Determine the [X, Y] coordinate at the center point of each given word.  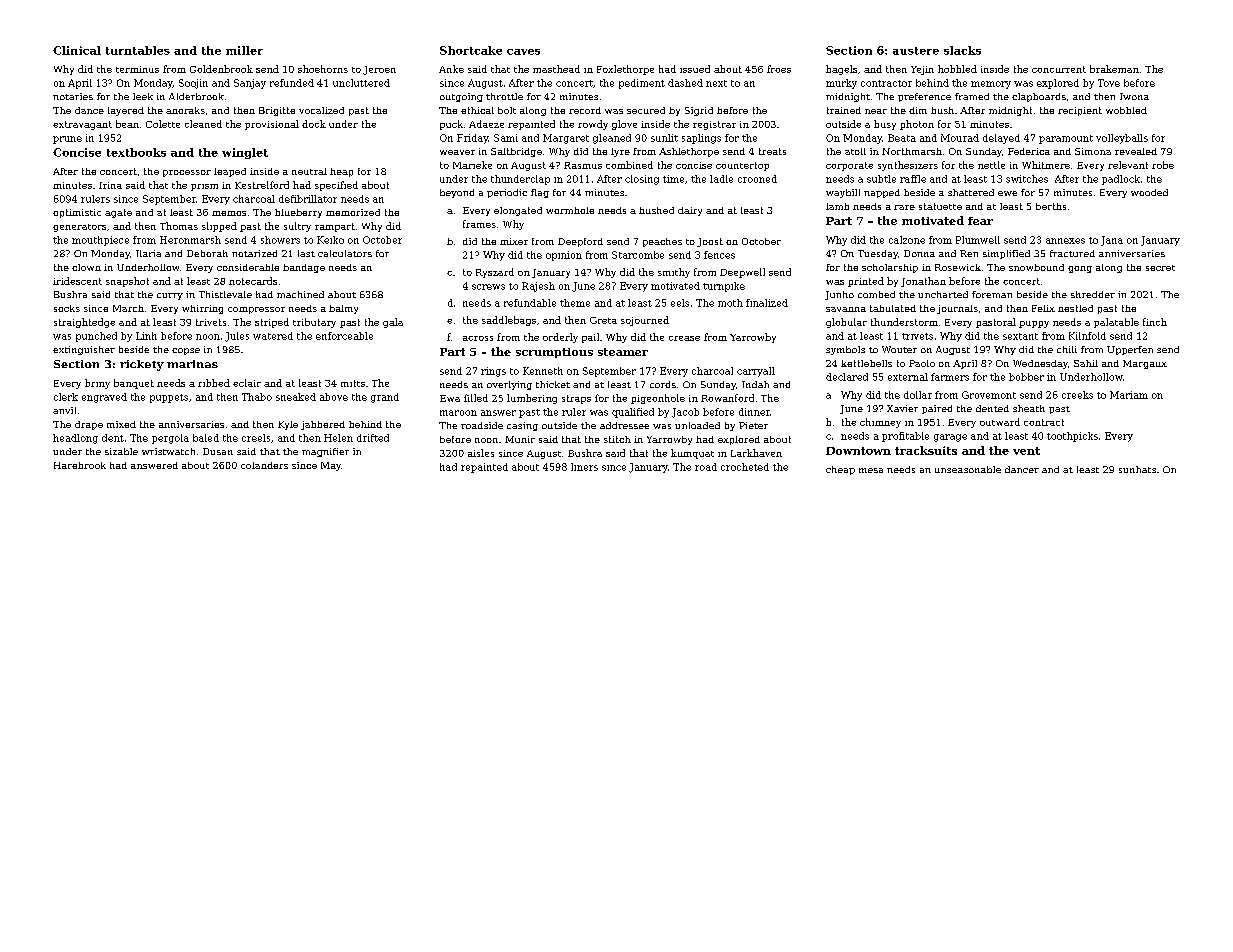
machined [300, 294]
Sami [506, 138]
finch [1155, 322]
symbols [845, 350]
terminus [137, 69]
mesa [871, 470]
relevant [1128, 165]
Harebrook [80, 465]
